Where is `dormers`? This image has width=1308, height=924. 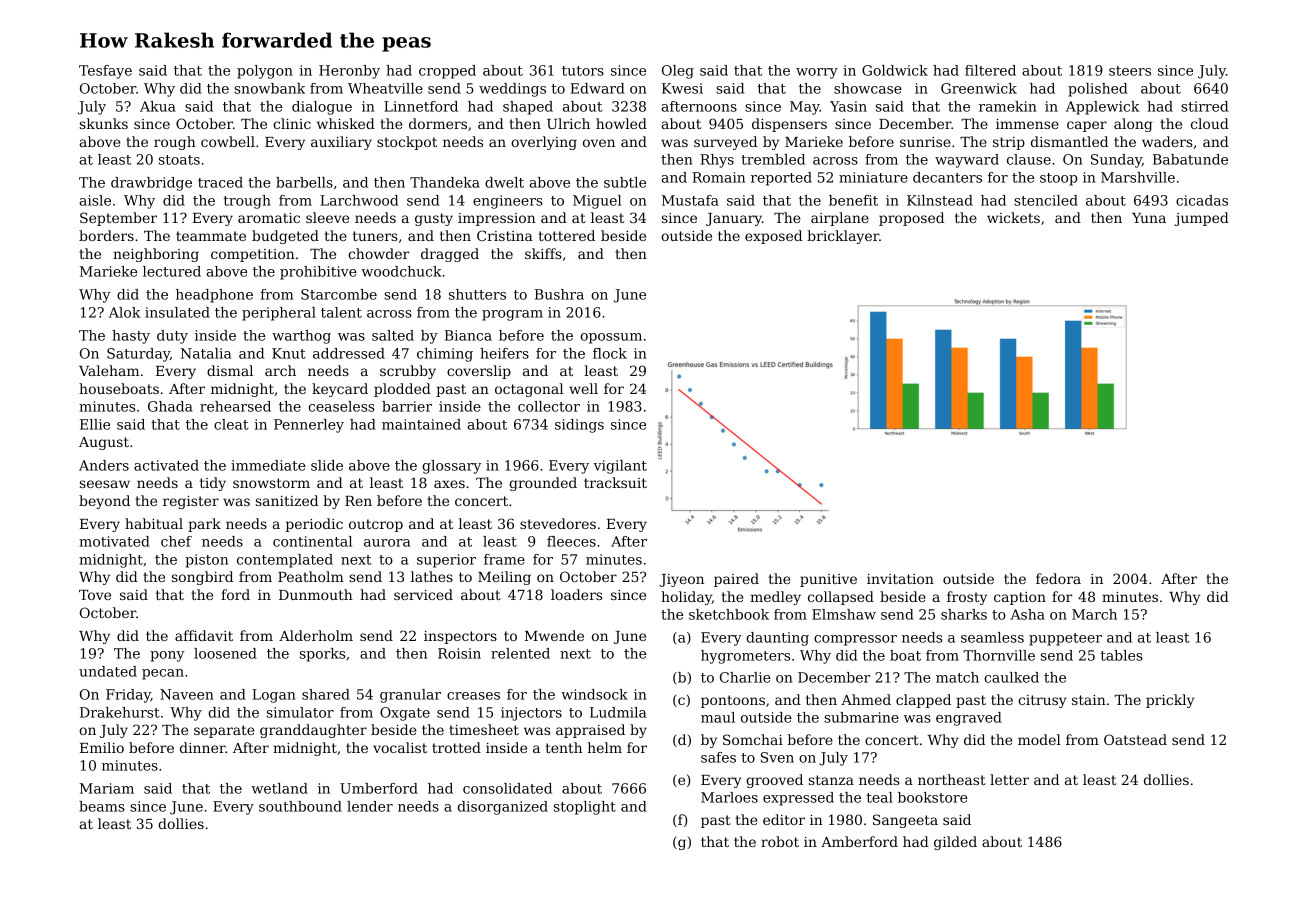
dormers is located at coordinates (438, 123).
